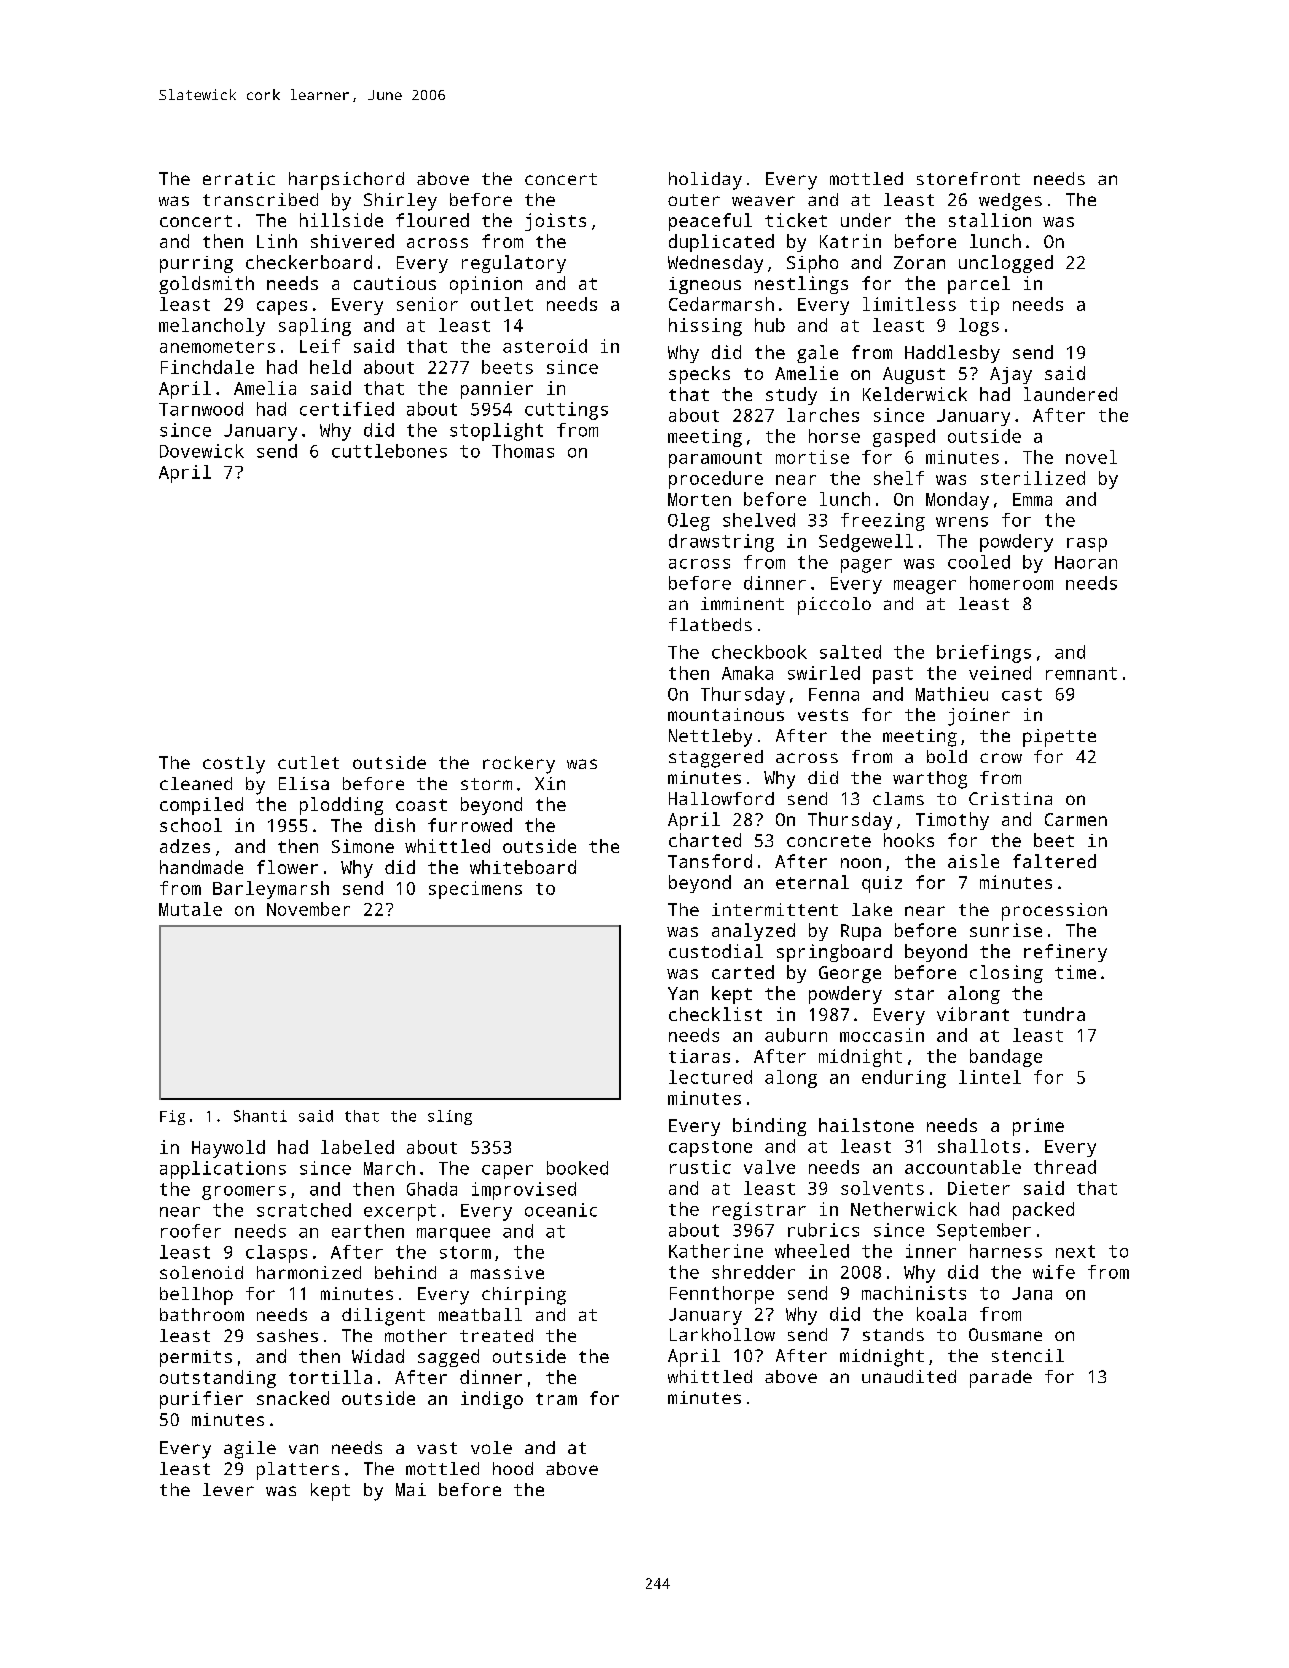 The image size is (1289, 1668). Describe the element at coordinates (968, 178) in the document. I see `storefront` at that location.
